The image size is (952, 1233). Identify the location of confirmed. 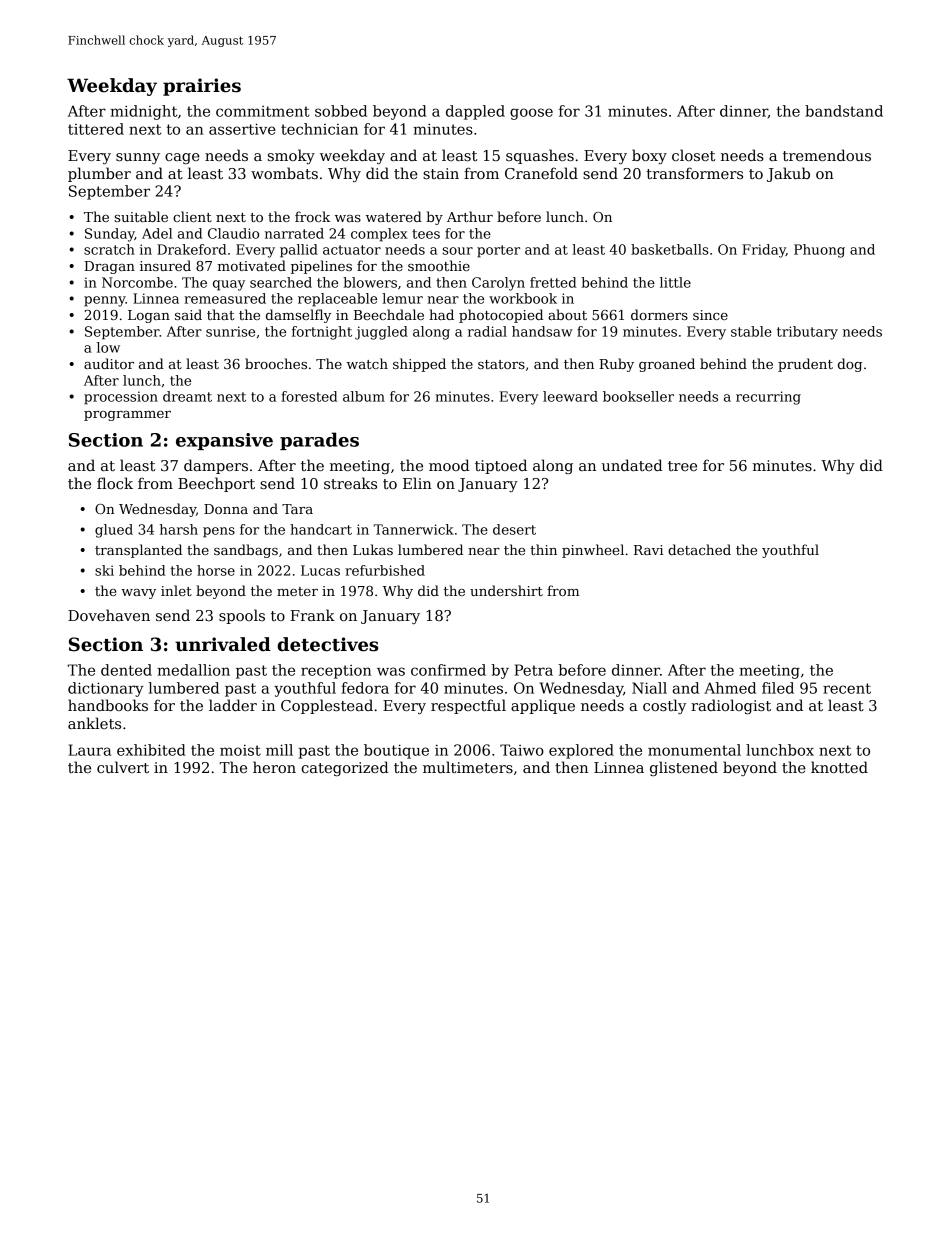
(448, 670).
